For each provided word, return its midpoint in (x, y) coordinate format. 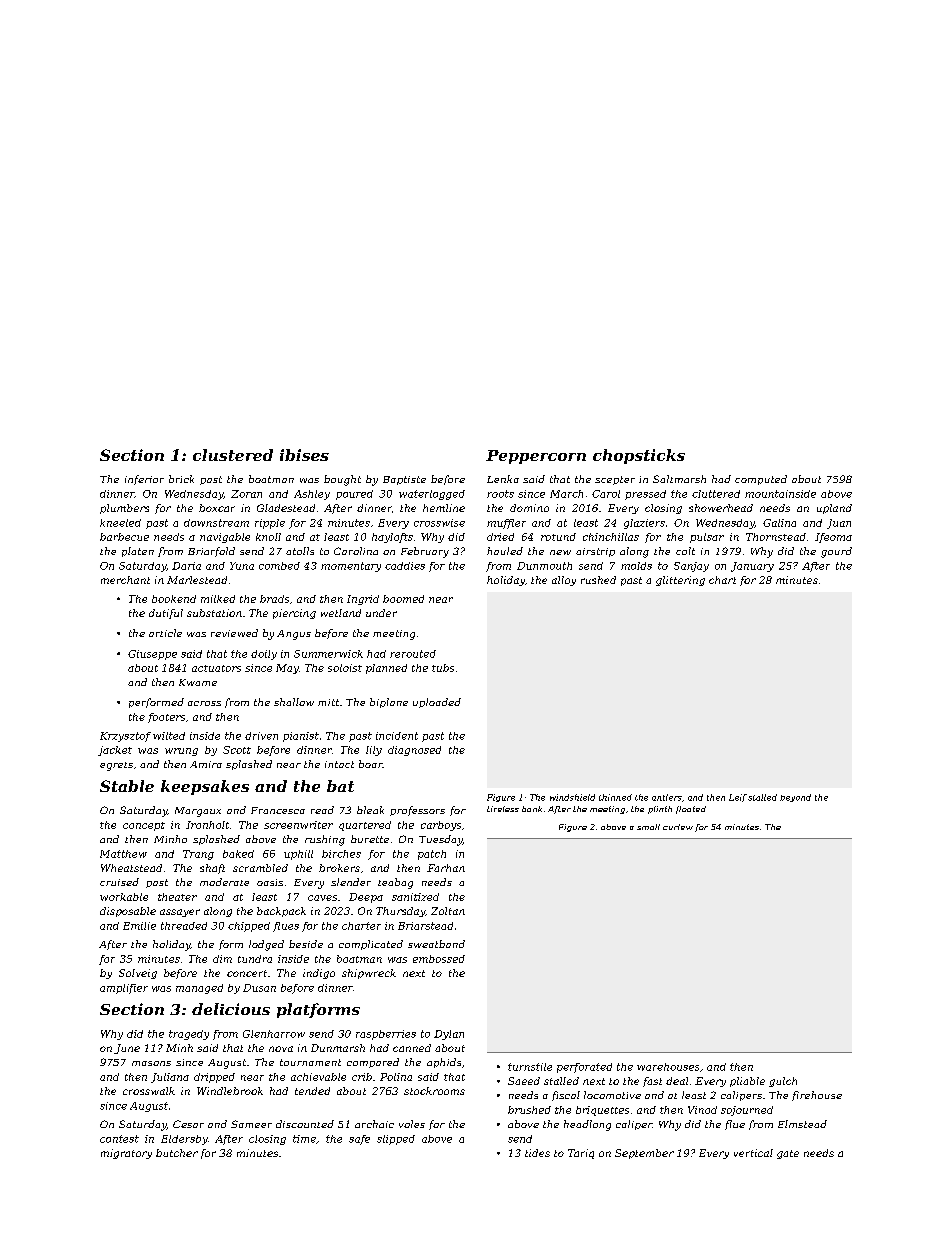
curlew (678, 827)
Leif (738, 798)
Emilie (139, 926)
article (165, 633)
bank (532, 809)
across (204, 703)
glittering (680, 581)
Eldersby (184, 1140)
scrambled (260, 868)
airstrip (595, 552)
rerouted (413, 654)
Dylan (449, 1035)
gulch (783, 1082)
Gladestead (286, 508)
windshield (572, 797)
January (752, 567)
